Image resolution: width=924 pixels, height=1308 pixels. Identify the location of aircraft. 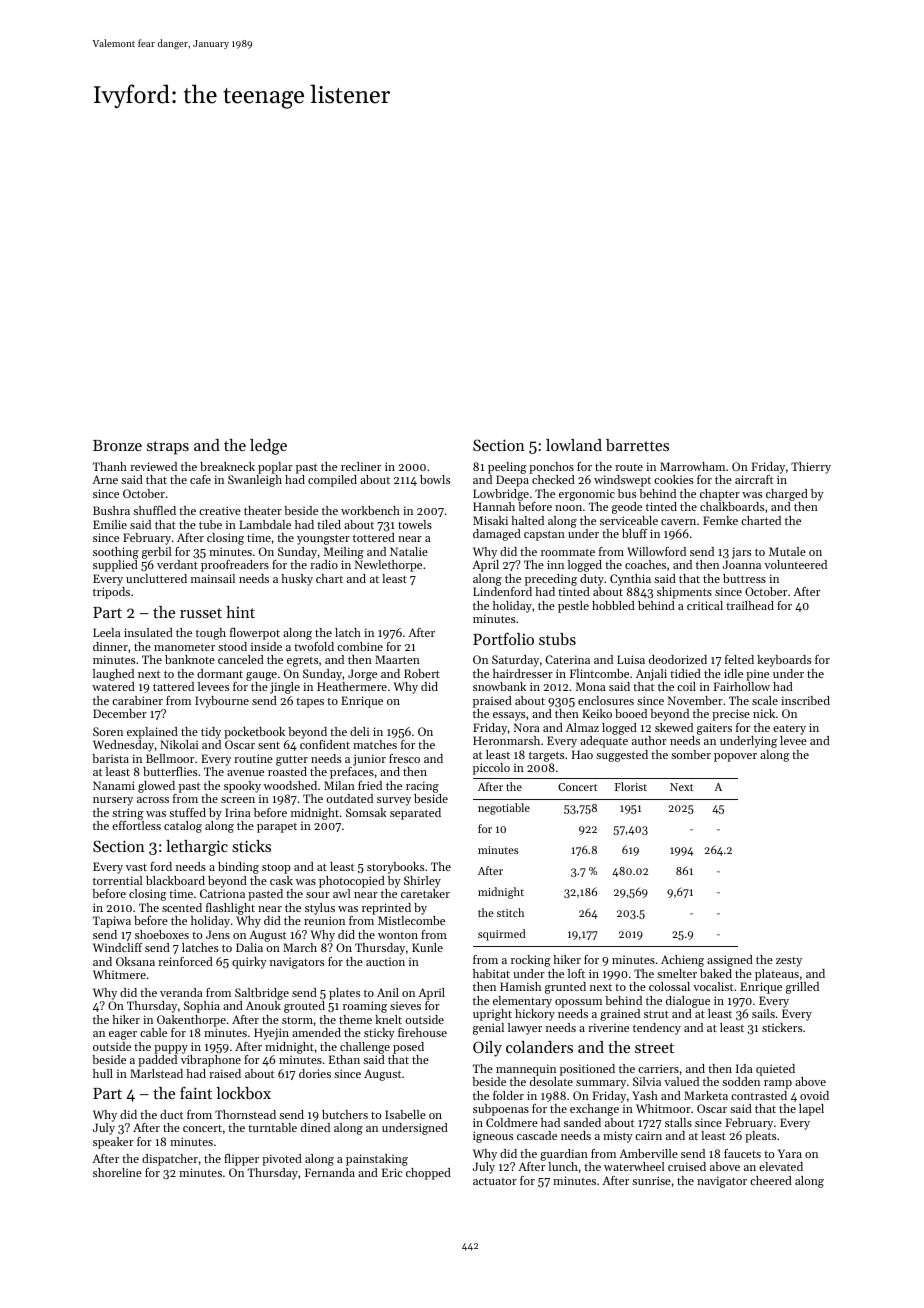
(754, 479).
